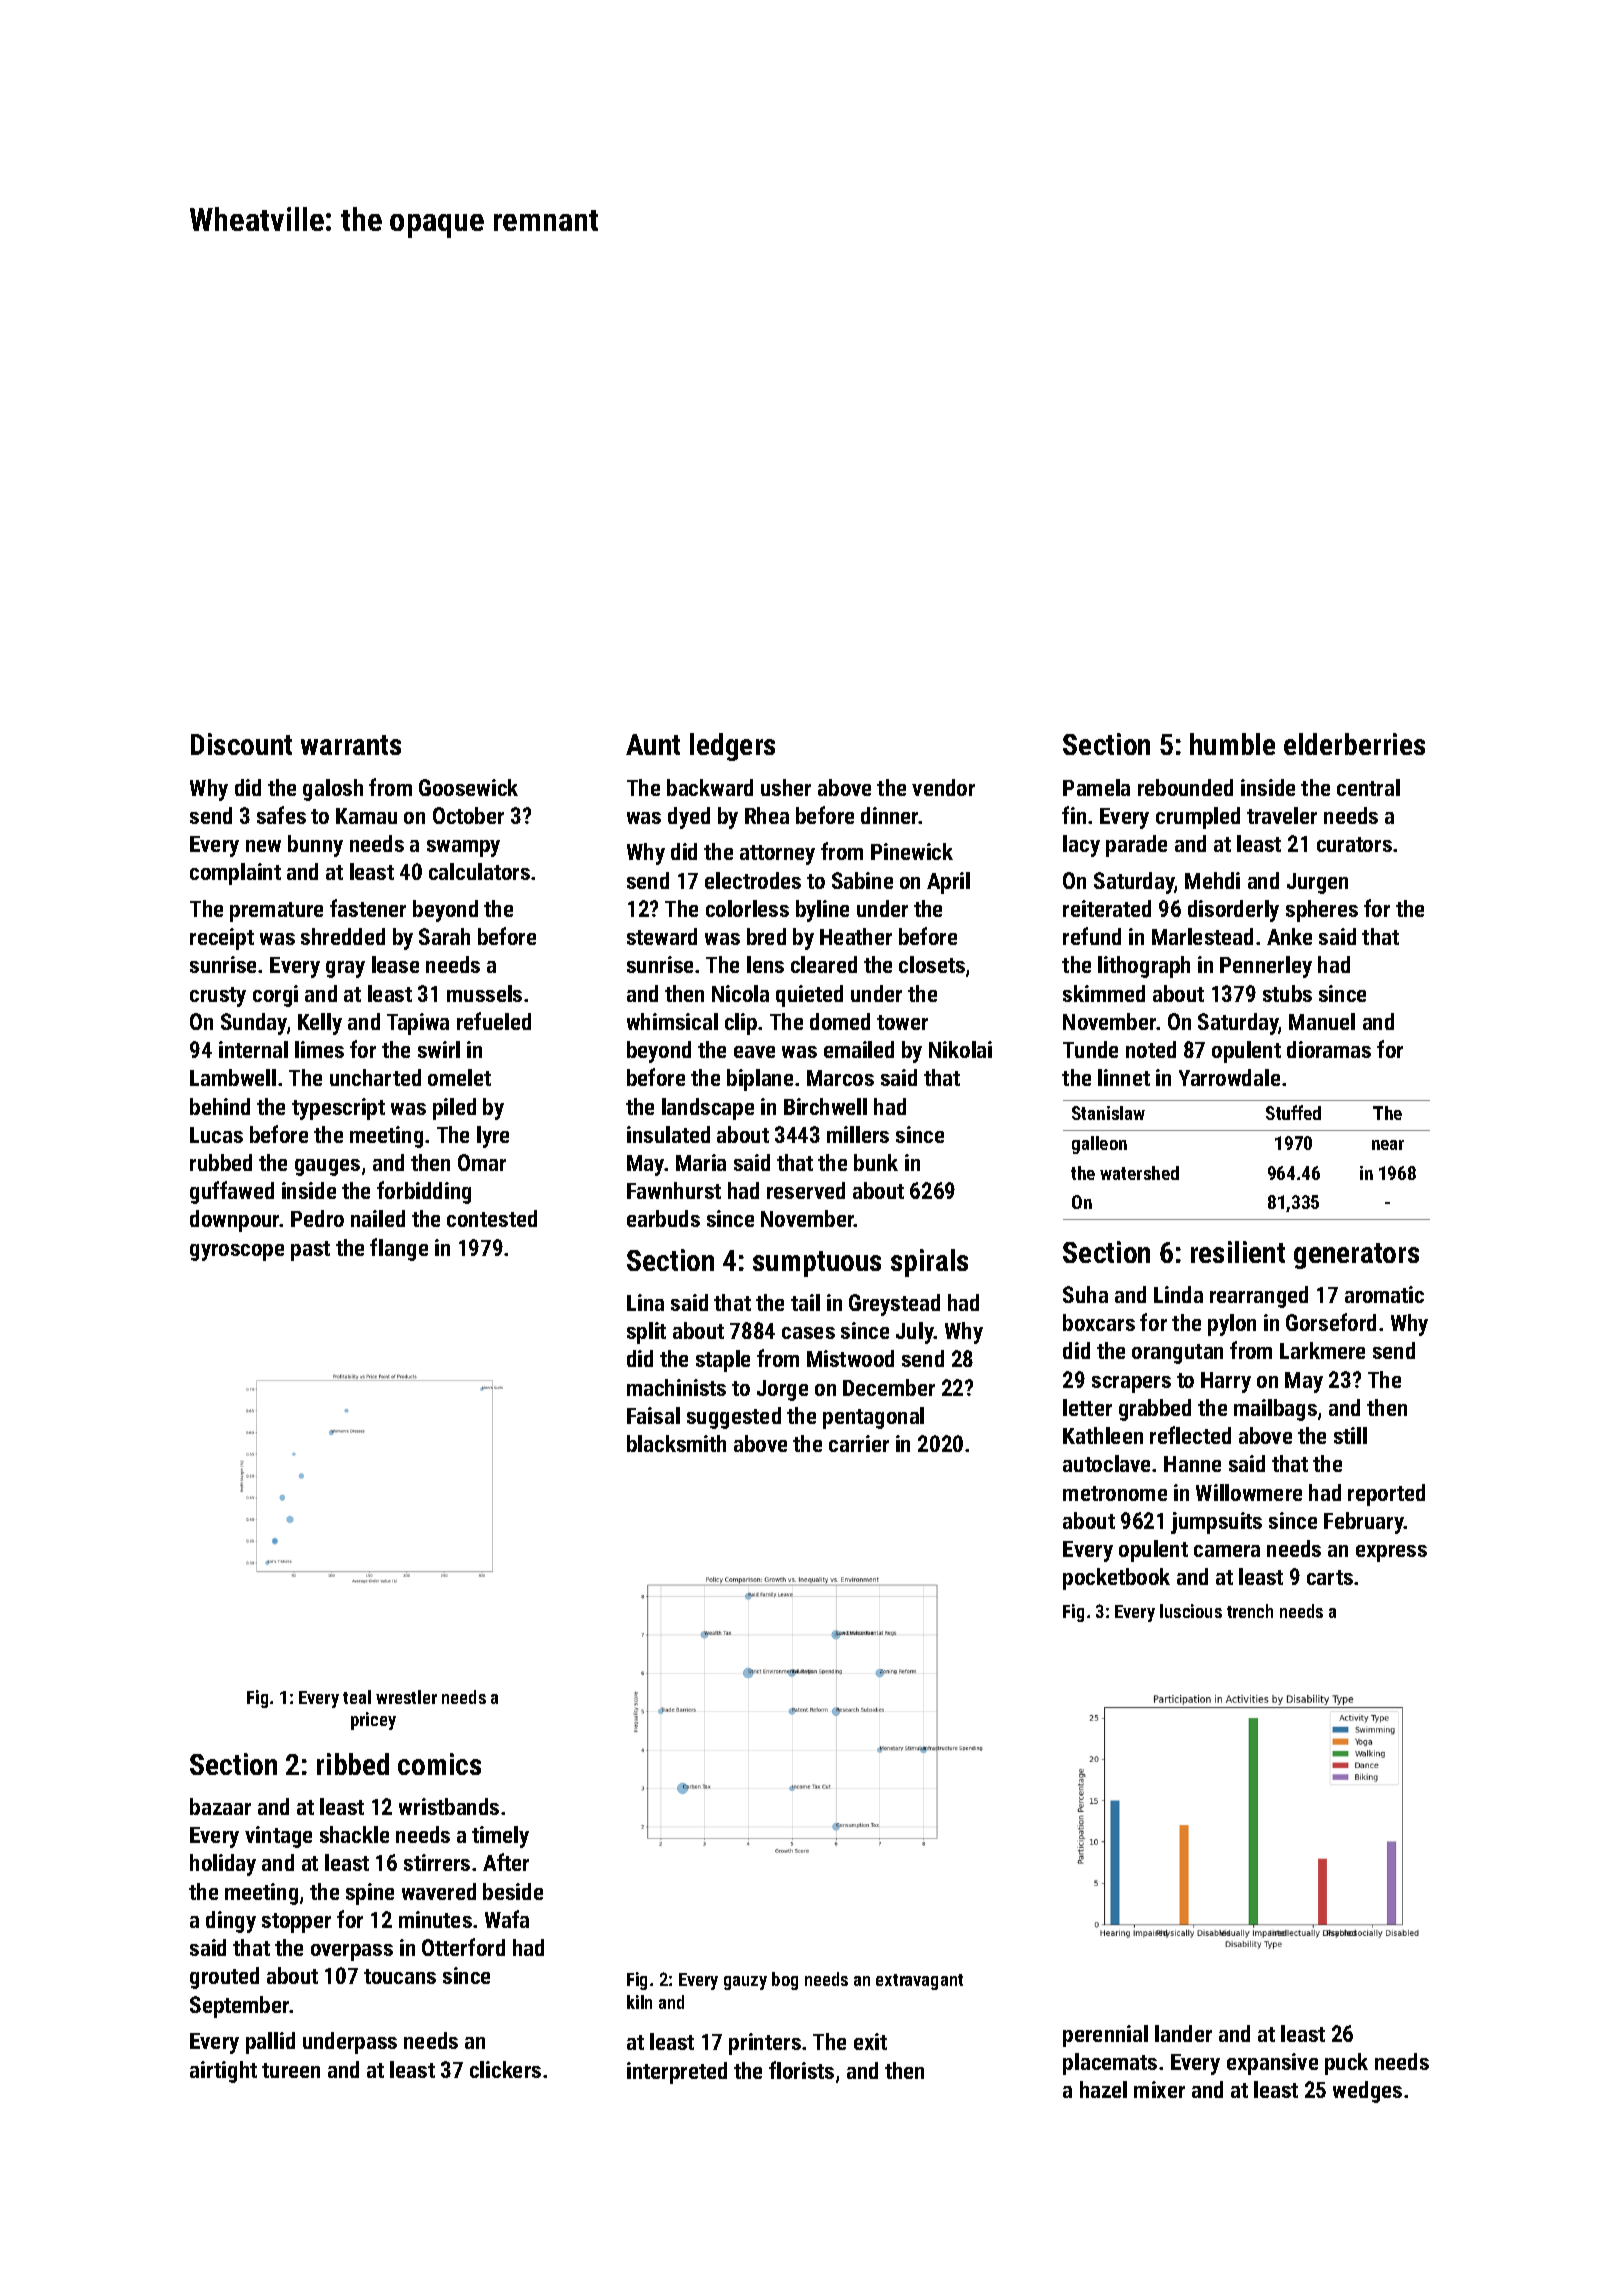  What do you see at coordinates (943, 787) in the document?
I see `vendor` at bounding box center [943, 787].
